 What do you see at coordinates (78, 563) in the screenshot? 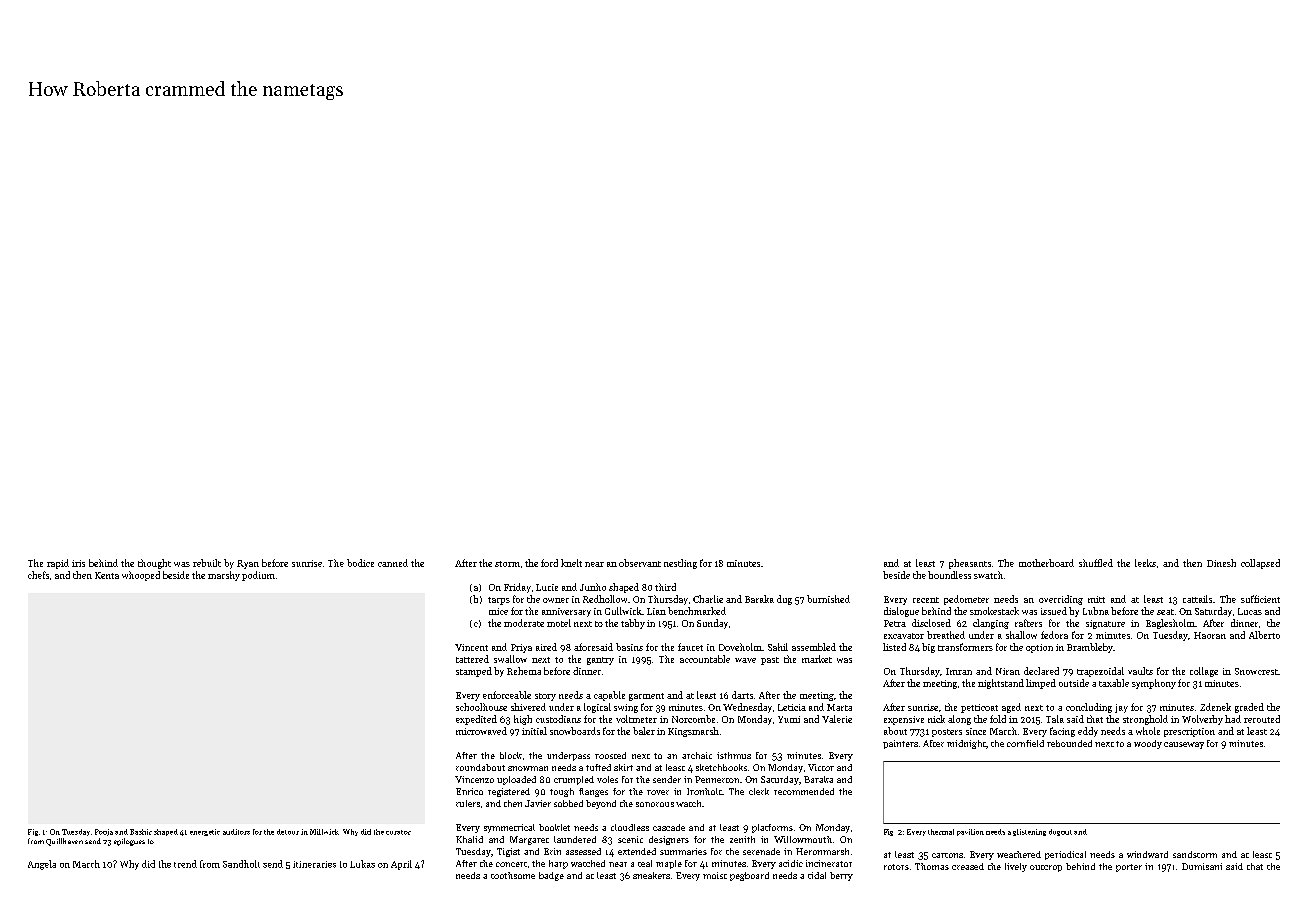
I see `iris` at bounding box center [78, 563].
